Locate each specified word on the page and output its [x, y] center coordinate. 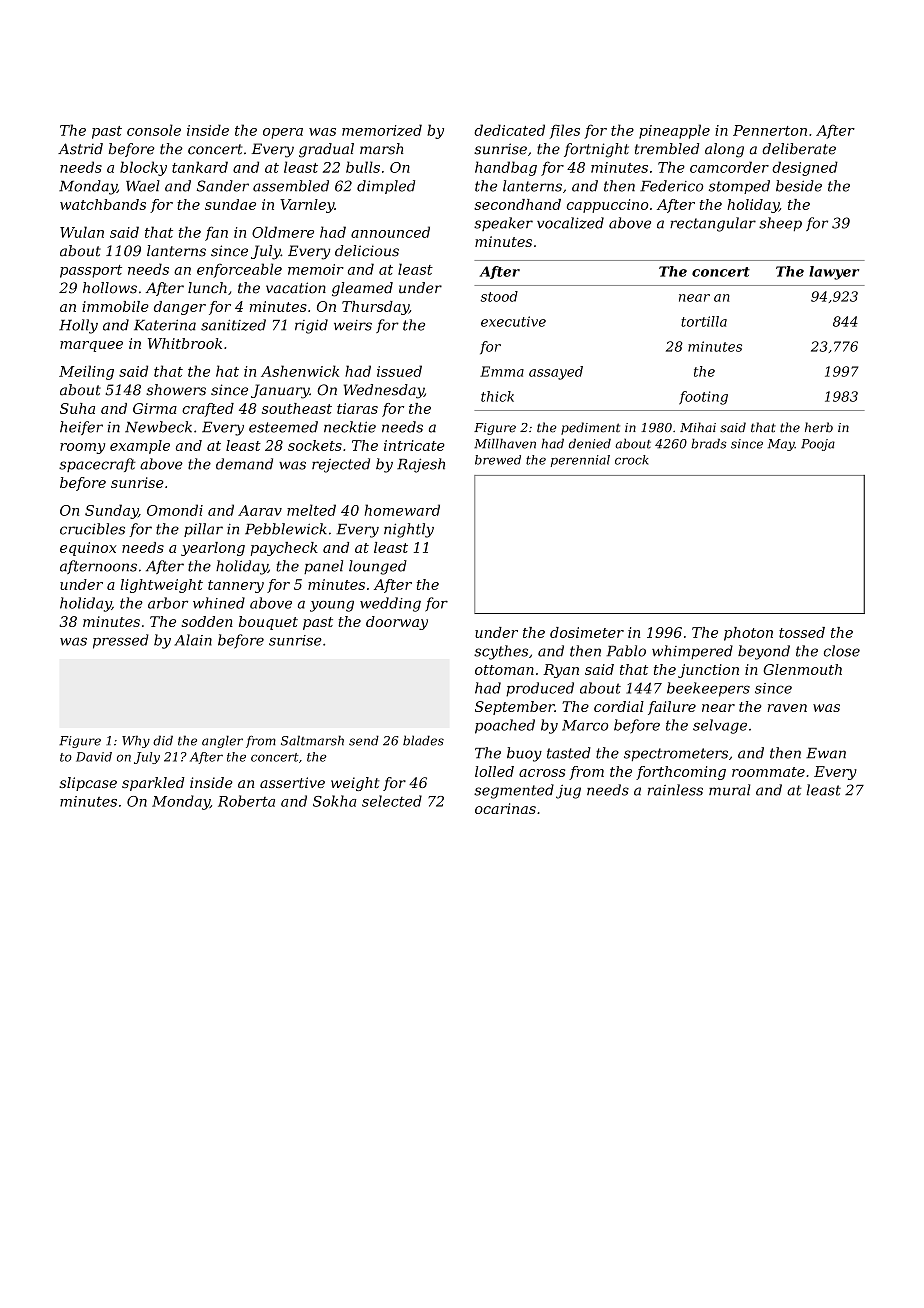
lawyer [834, 273]
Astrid [80, 149]
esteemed [283, 427]
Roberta [246, 801]
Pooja [818, 445]
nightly [409, 530]
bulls [363, 167]
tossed [802, 632]
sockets [315, 445]
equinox [88, 549]
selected [392, 801]
